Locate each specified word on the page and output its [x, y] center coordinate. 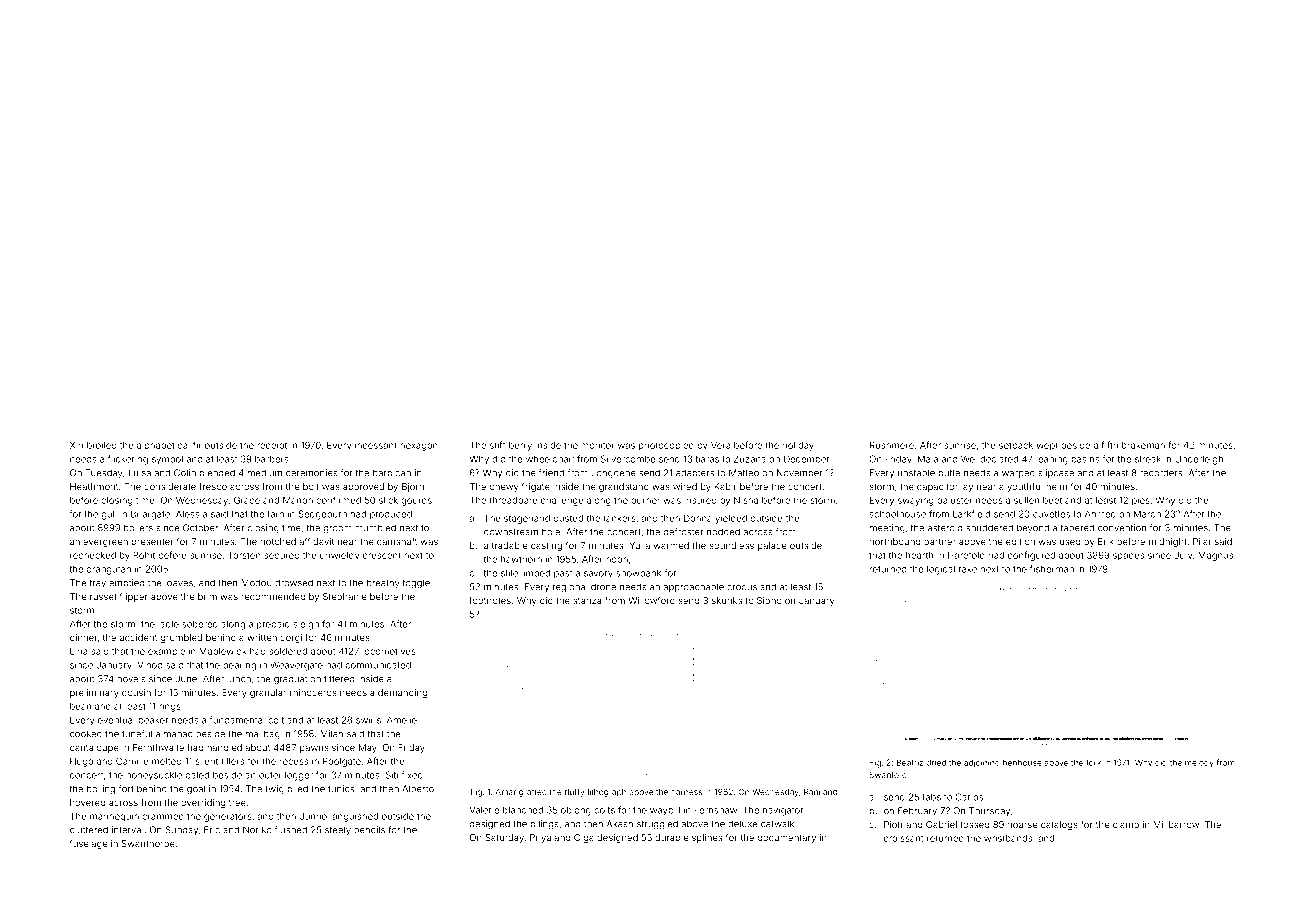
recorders [1161, 473]
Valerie [484, 810]
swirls [368, 720]
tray [98, 584]
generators [228, 817]
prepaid [273, 625]
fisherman [1052, 569]
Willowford [651, 600]
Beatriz [910, 762]
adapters [695, 473]
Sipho [769, 601]
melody [1199, 764]
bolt [311, 486]
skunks [727, 600]
